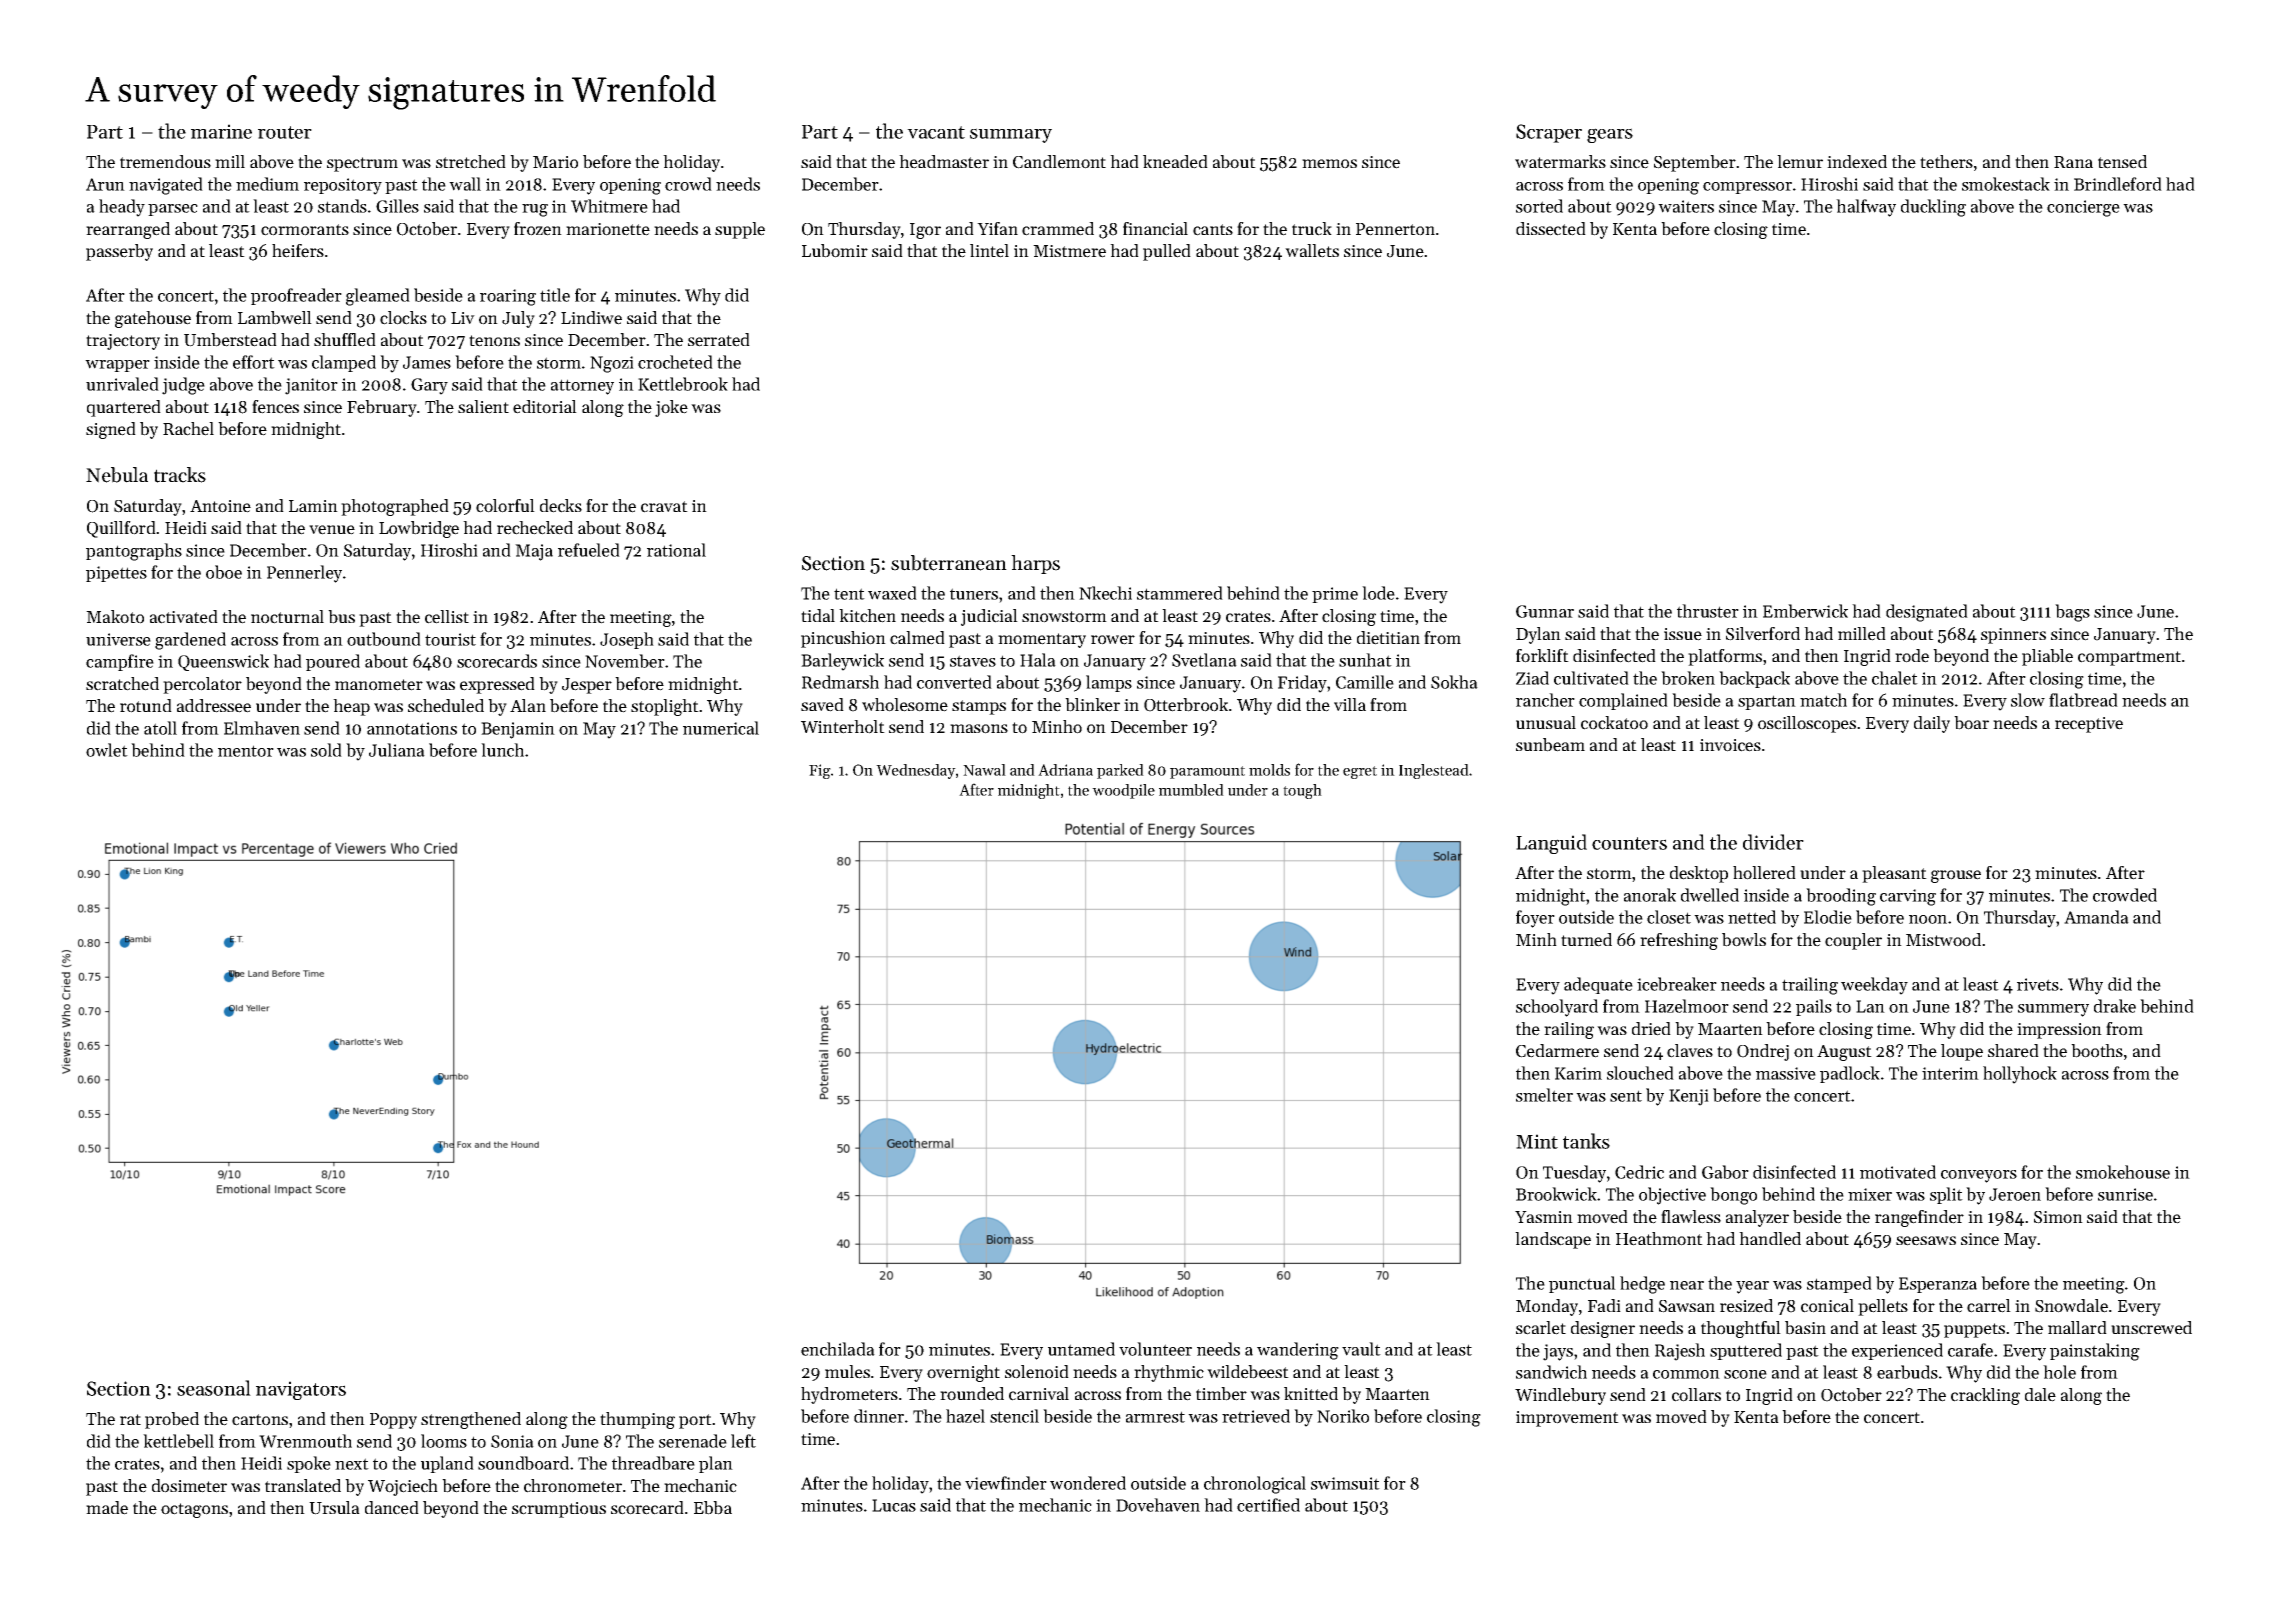 This document has width=2282, height=1614. Describe the element at coordinates (1866, 208) in the document. I see `halfway` at that location.
